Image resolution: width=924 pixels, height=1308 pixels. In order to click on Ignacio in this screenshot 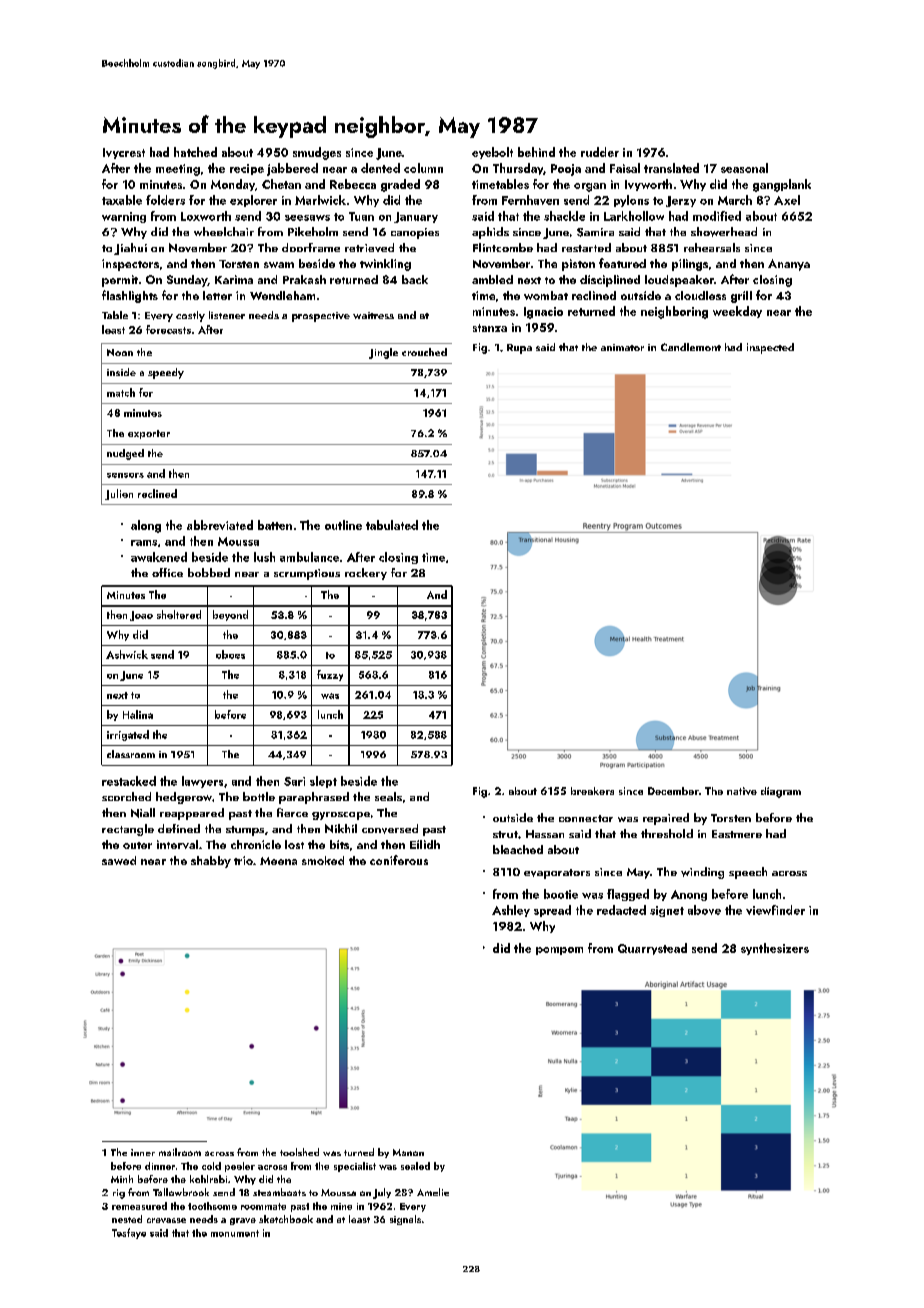, I will do `click(543, 313)`.
